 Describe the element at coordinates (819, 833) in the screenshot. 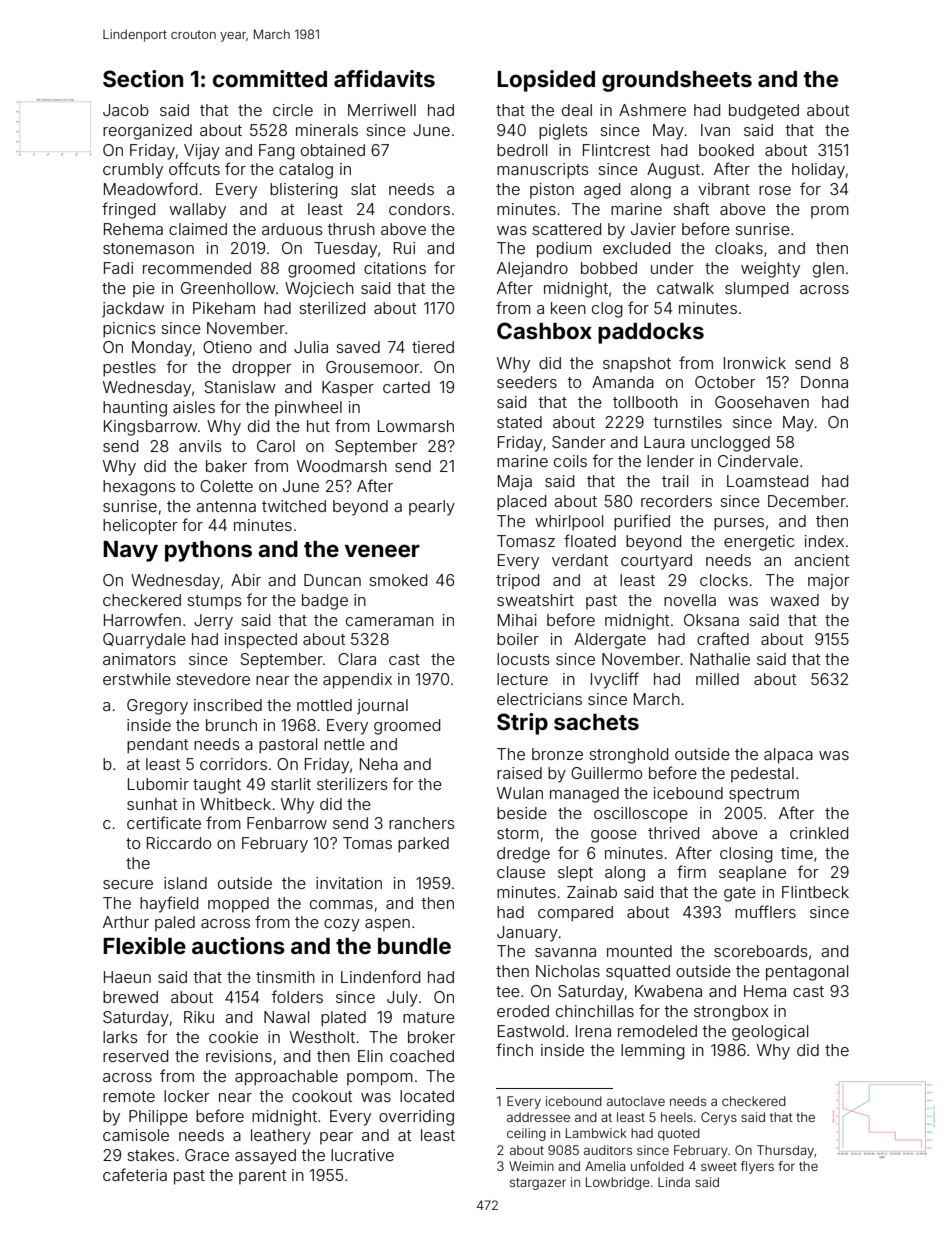

I see `crinkled` at that location.
